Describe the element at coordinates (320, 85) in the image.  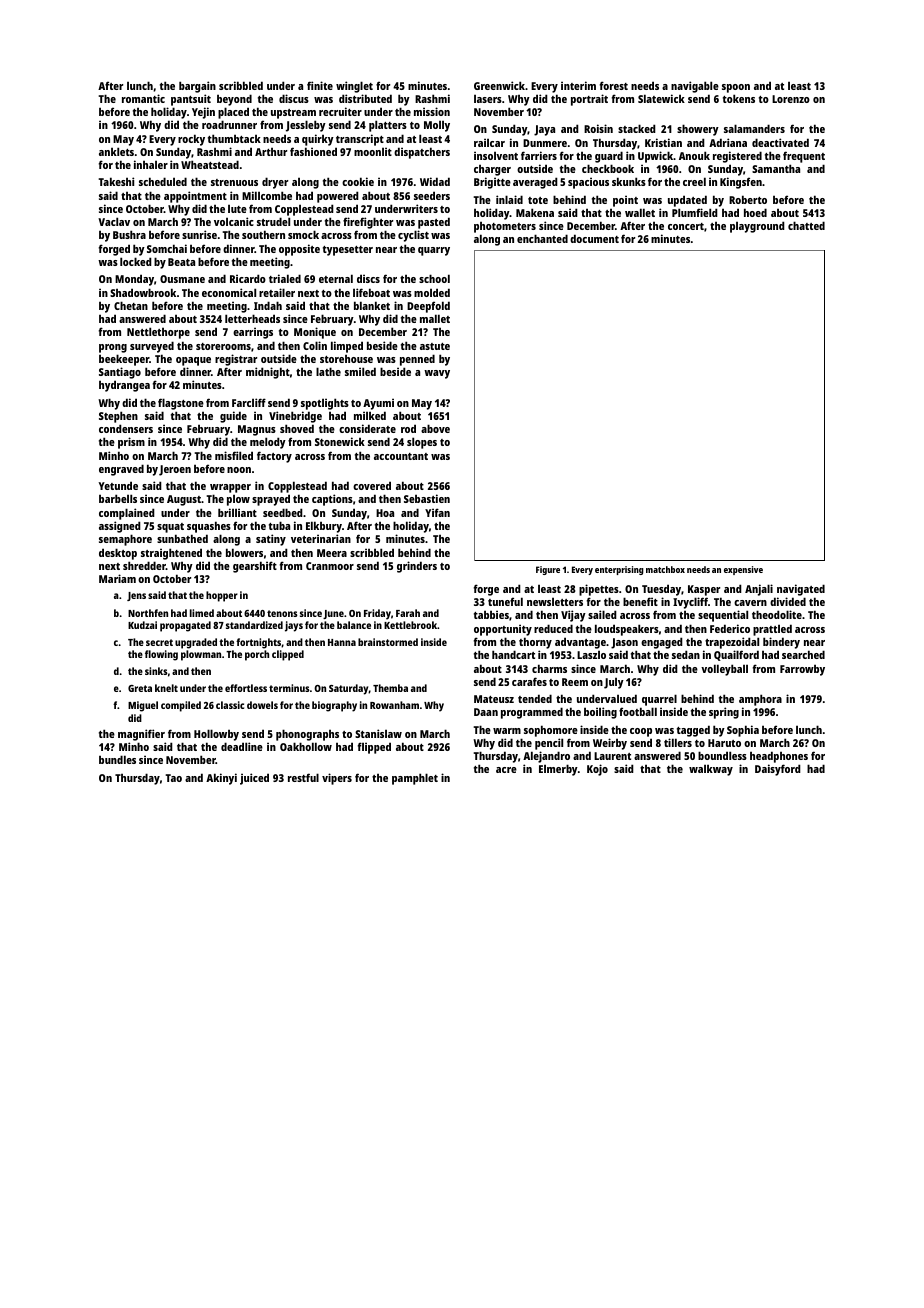
I see `finite` at that location.
